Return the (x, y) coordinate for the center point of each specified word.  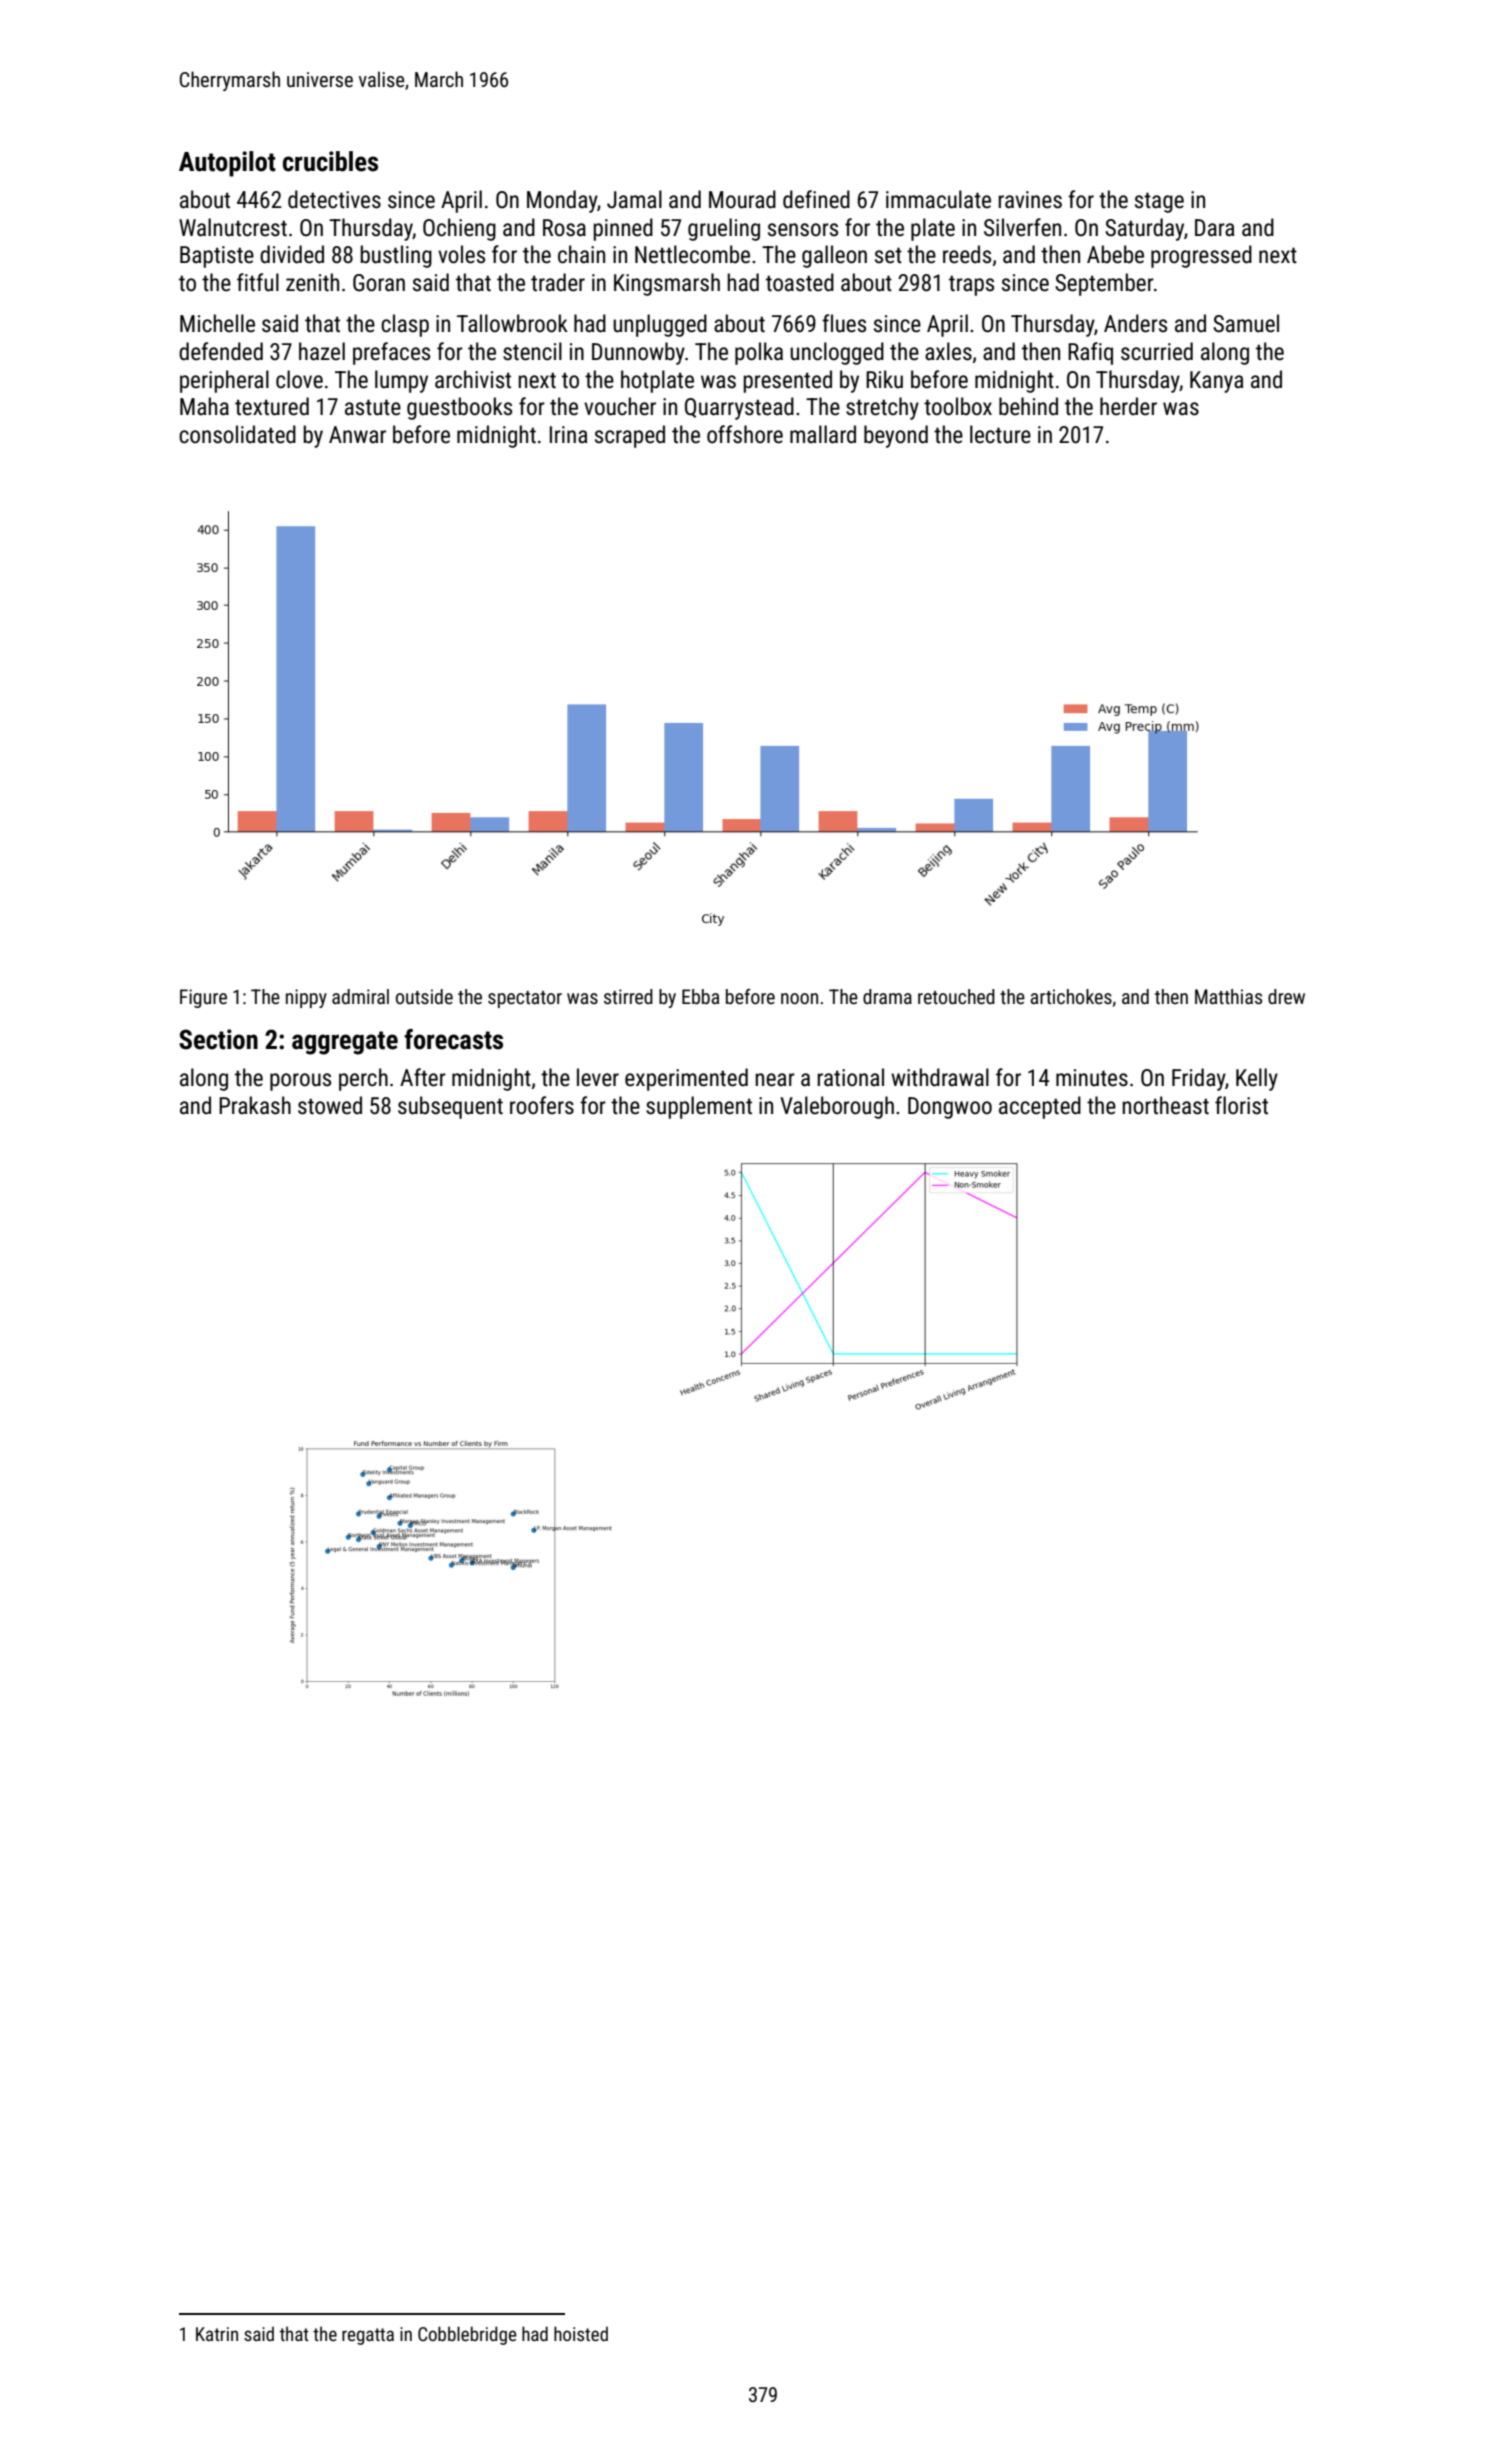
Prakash (255, 1105)
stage (1159, 202)
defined (816, 199)
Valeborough (837, 1107)
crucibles (330, 161)
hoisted (581, 2333)
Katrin (217, 2334)
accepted (1040, 1107)
